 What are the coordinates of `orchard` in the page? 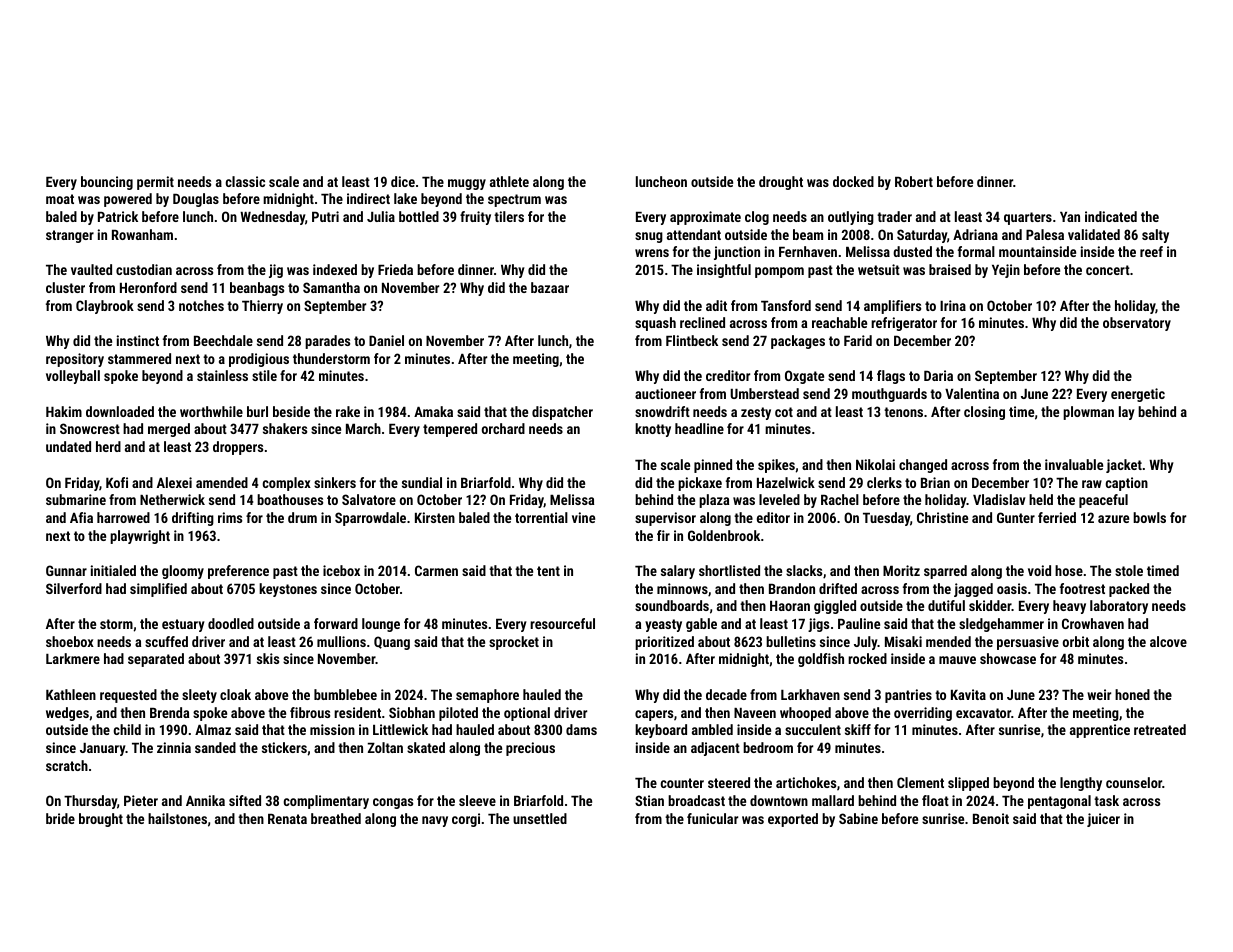 It's located at (503, 428).
